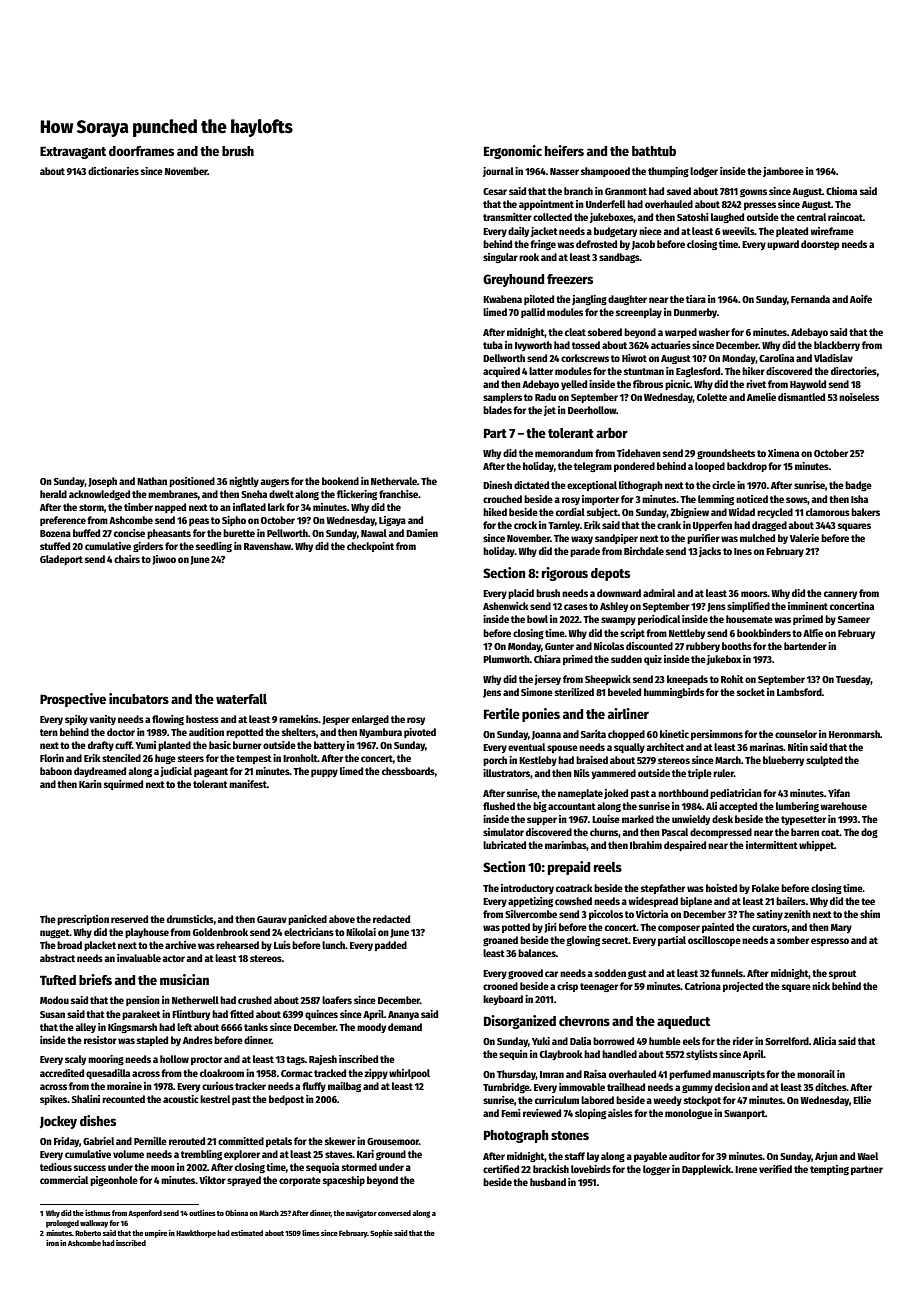  Describe the element at coordinates (500, 258) in the image. I see `singular` at that location.
